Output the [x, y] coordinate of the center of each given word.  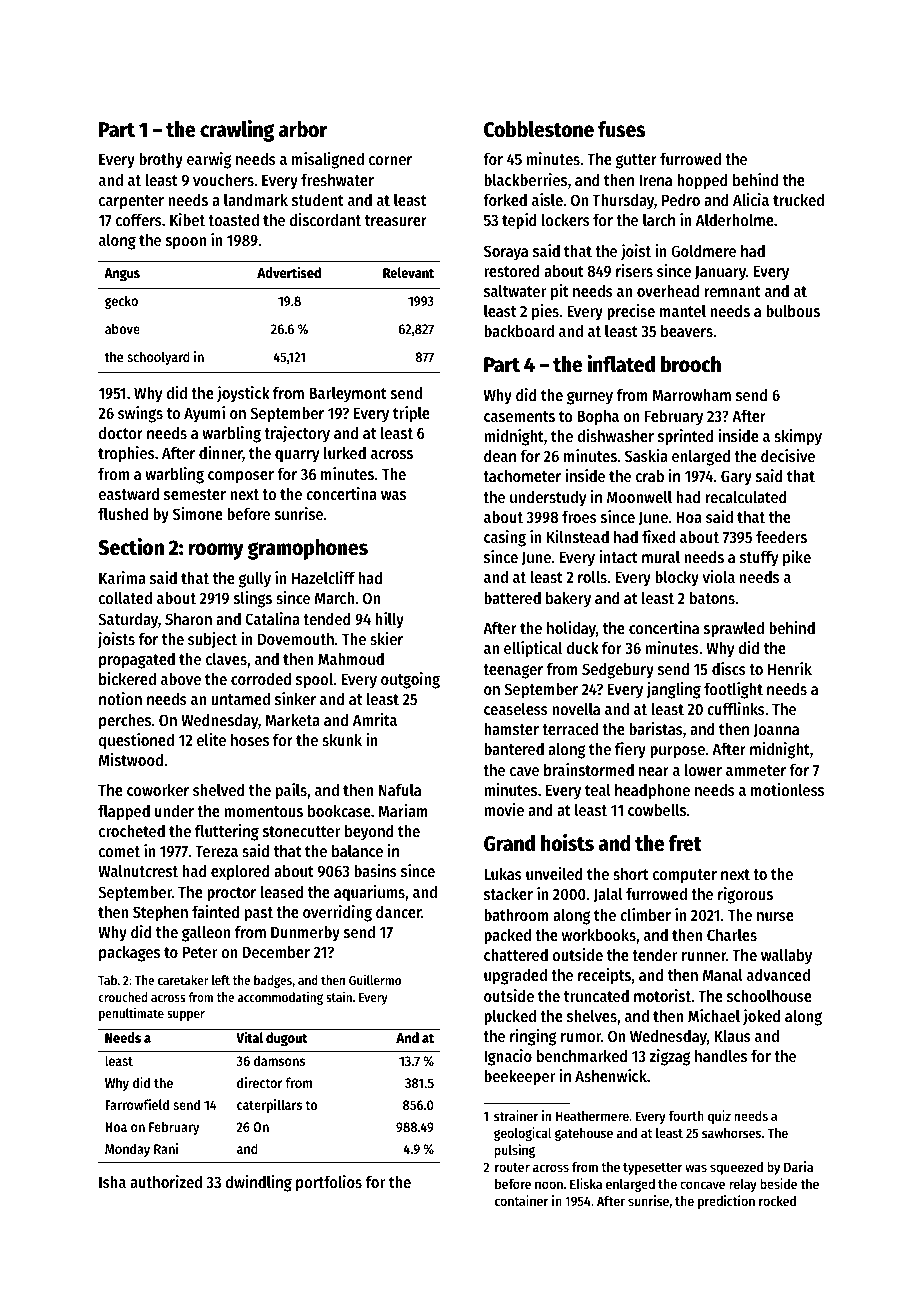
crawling [237, 131]
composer [241, 477]
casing [505, 538]
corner [390, 160]
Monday [127, 1150]
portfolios [329, 1183]
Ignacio [508, 1057]
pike [797, 558]
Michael [714, 1015]
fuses [622, 129]
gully [255, 580]
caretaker [183, 980]
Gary [736, 478]
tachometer [522, 476]
